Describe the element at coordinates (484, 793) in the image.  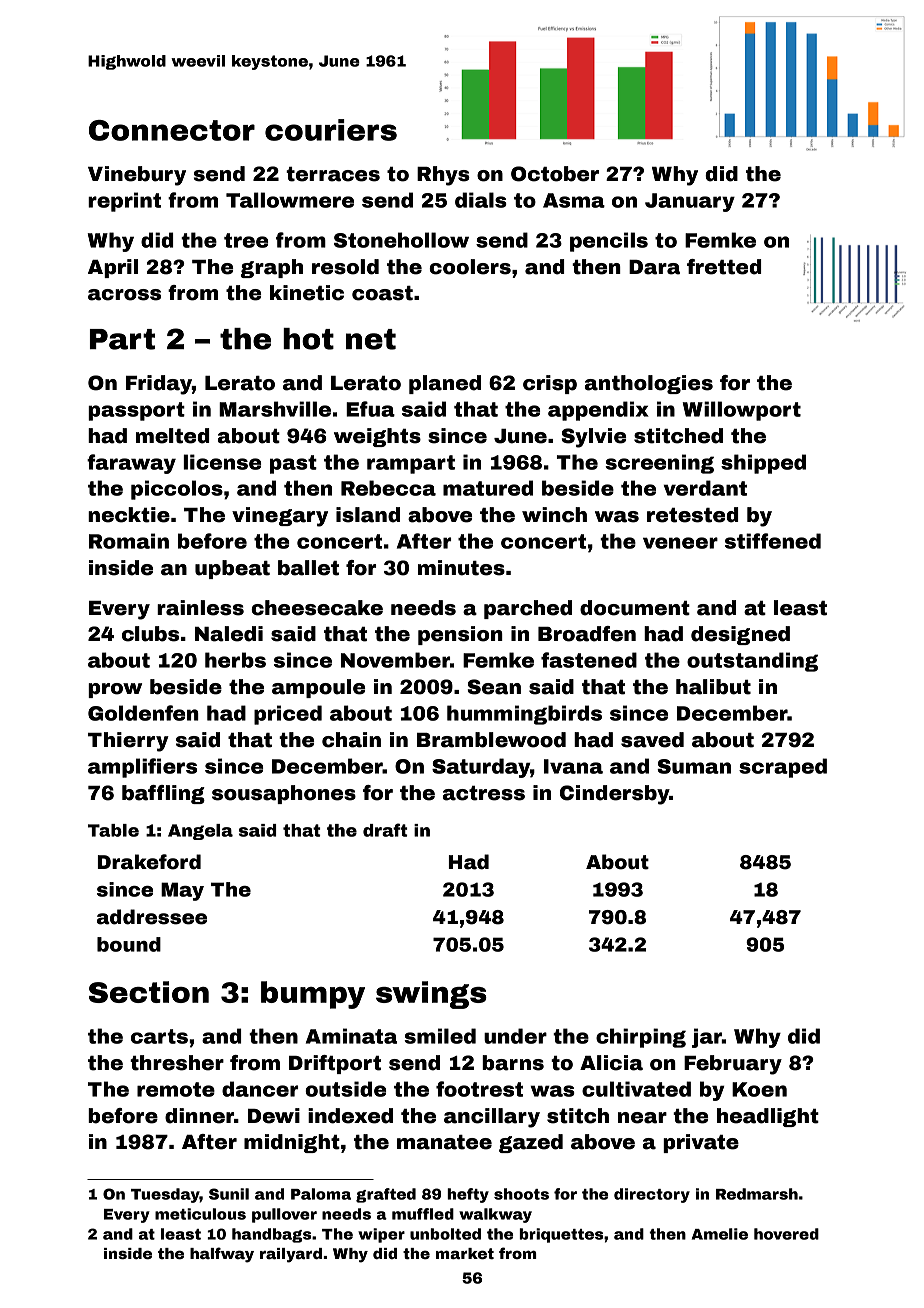
I see `actress` at that location.
